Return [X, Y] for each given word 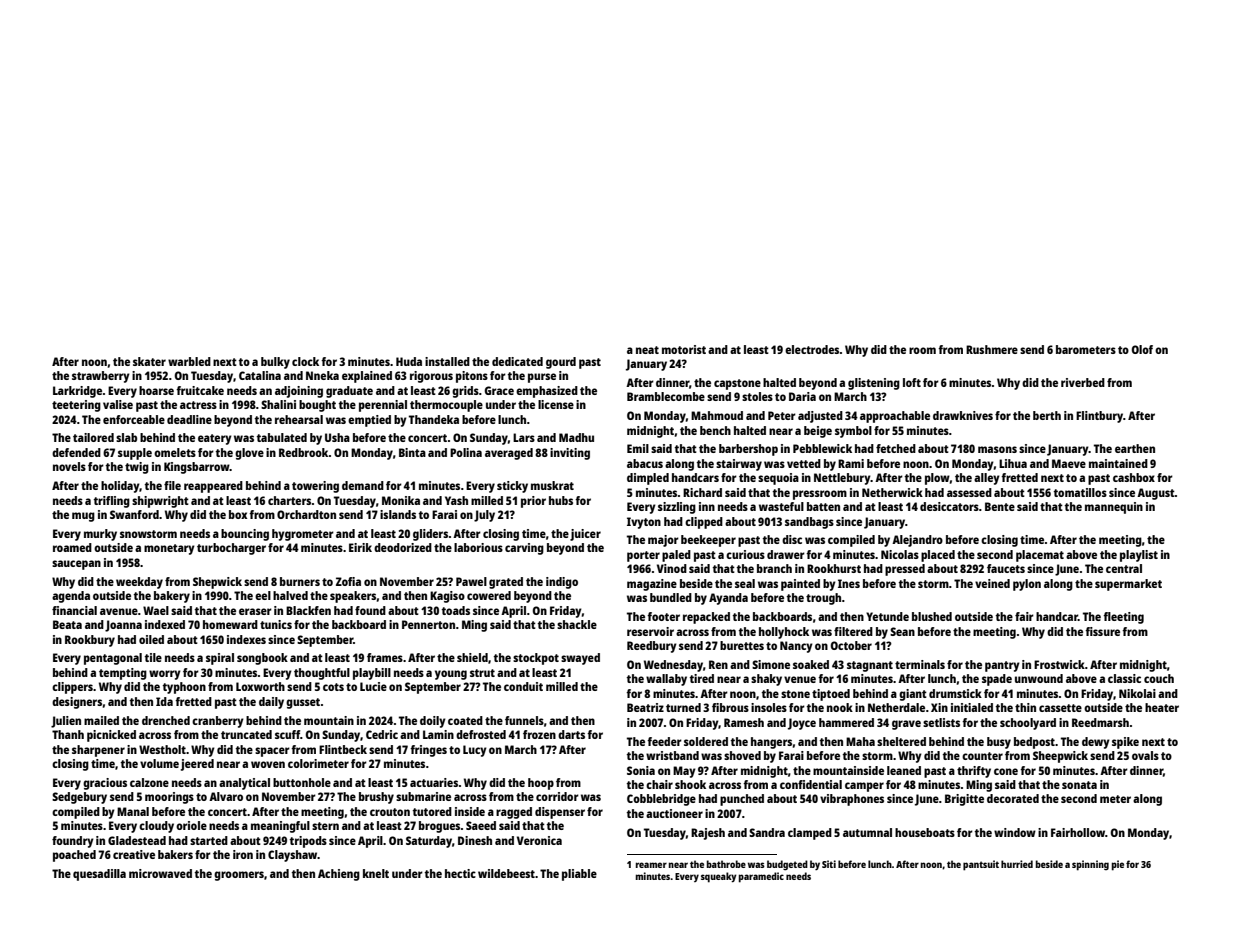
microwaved [160, 873]
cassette [1060, 708]
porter [643, 556]
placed [938, 556]
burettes [742, 645]
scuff [287, 734]
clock [305, 361]
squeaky [719, 877]
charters [290, 500]
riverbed [1083, 382]
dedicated [517, 361]
